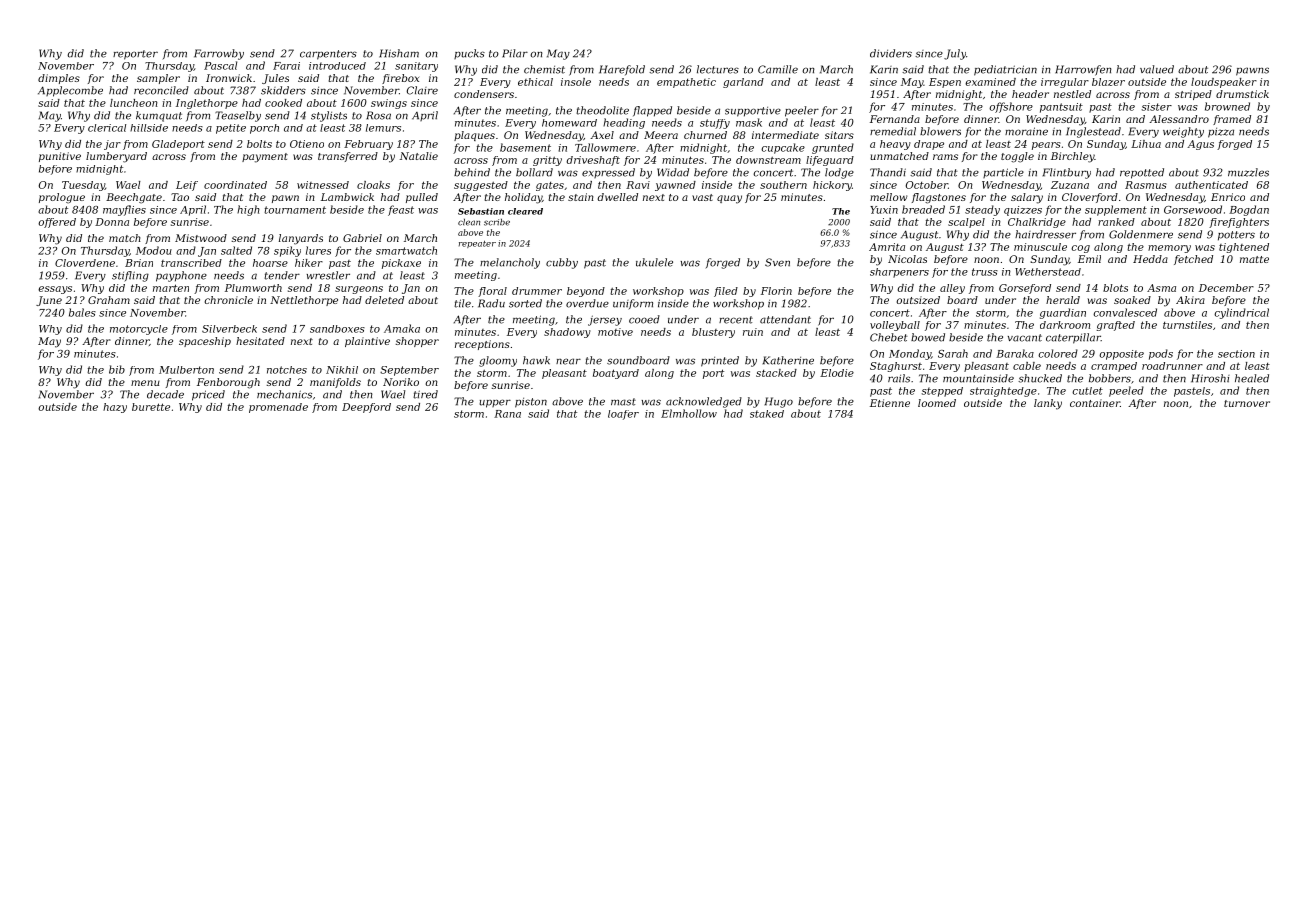 The height and width of the document is (924, 1308). What do you see at coordinates (329, 116) in the document?
I see `stylists` at bounding box center [329, 116].
